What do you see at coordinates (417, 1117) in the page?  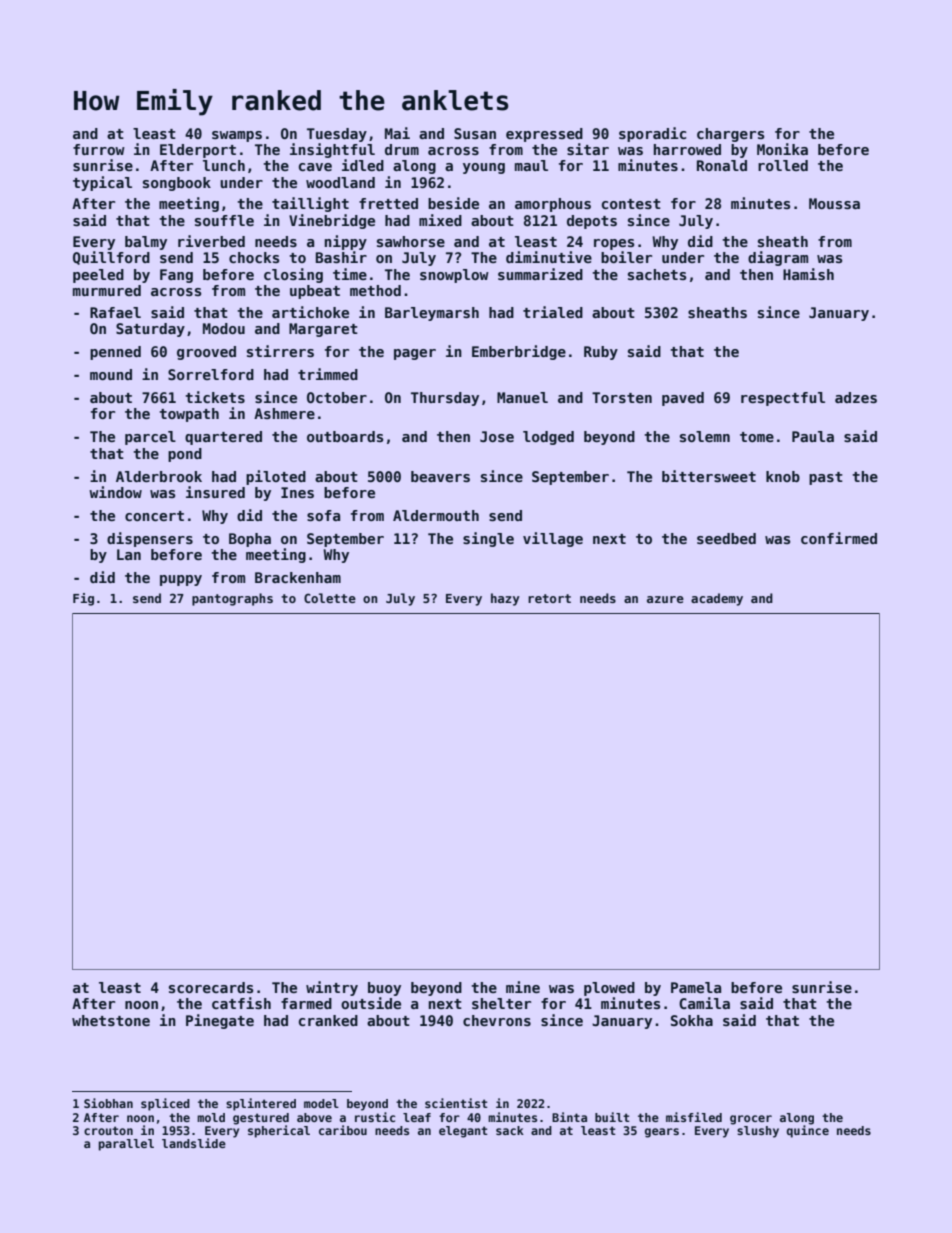 I see `leaf` at bounding box center [417, 1117].
